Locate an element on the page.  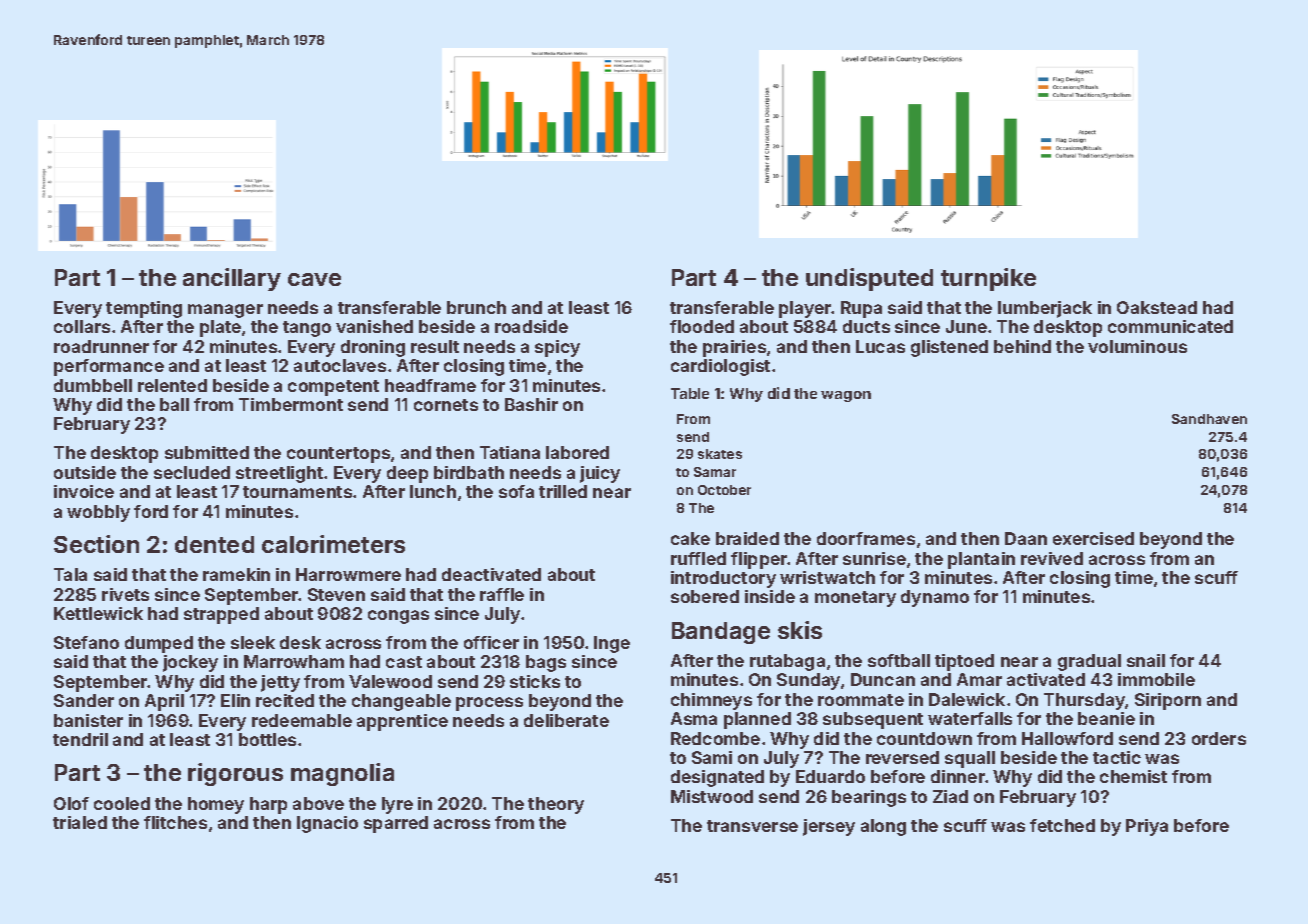
dented is located at coordinates (214, 544).
